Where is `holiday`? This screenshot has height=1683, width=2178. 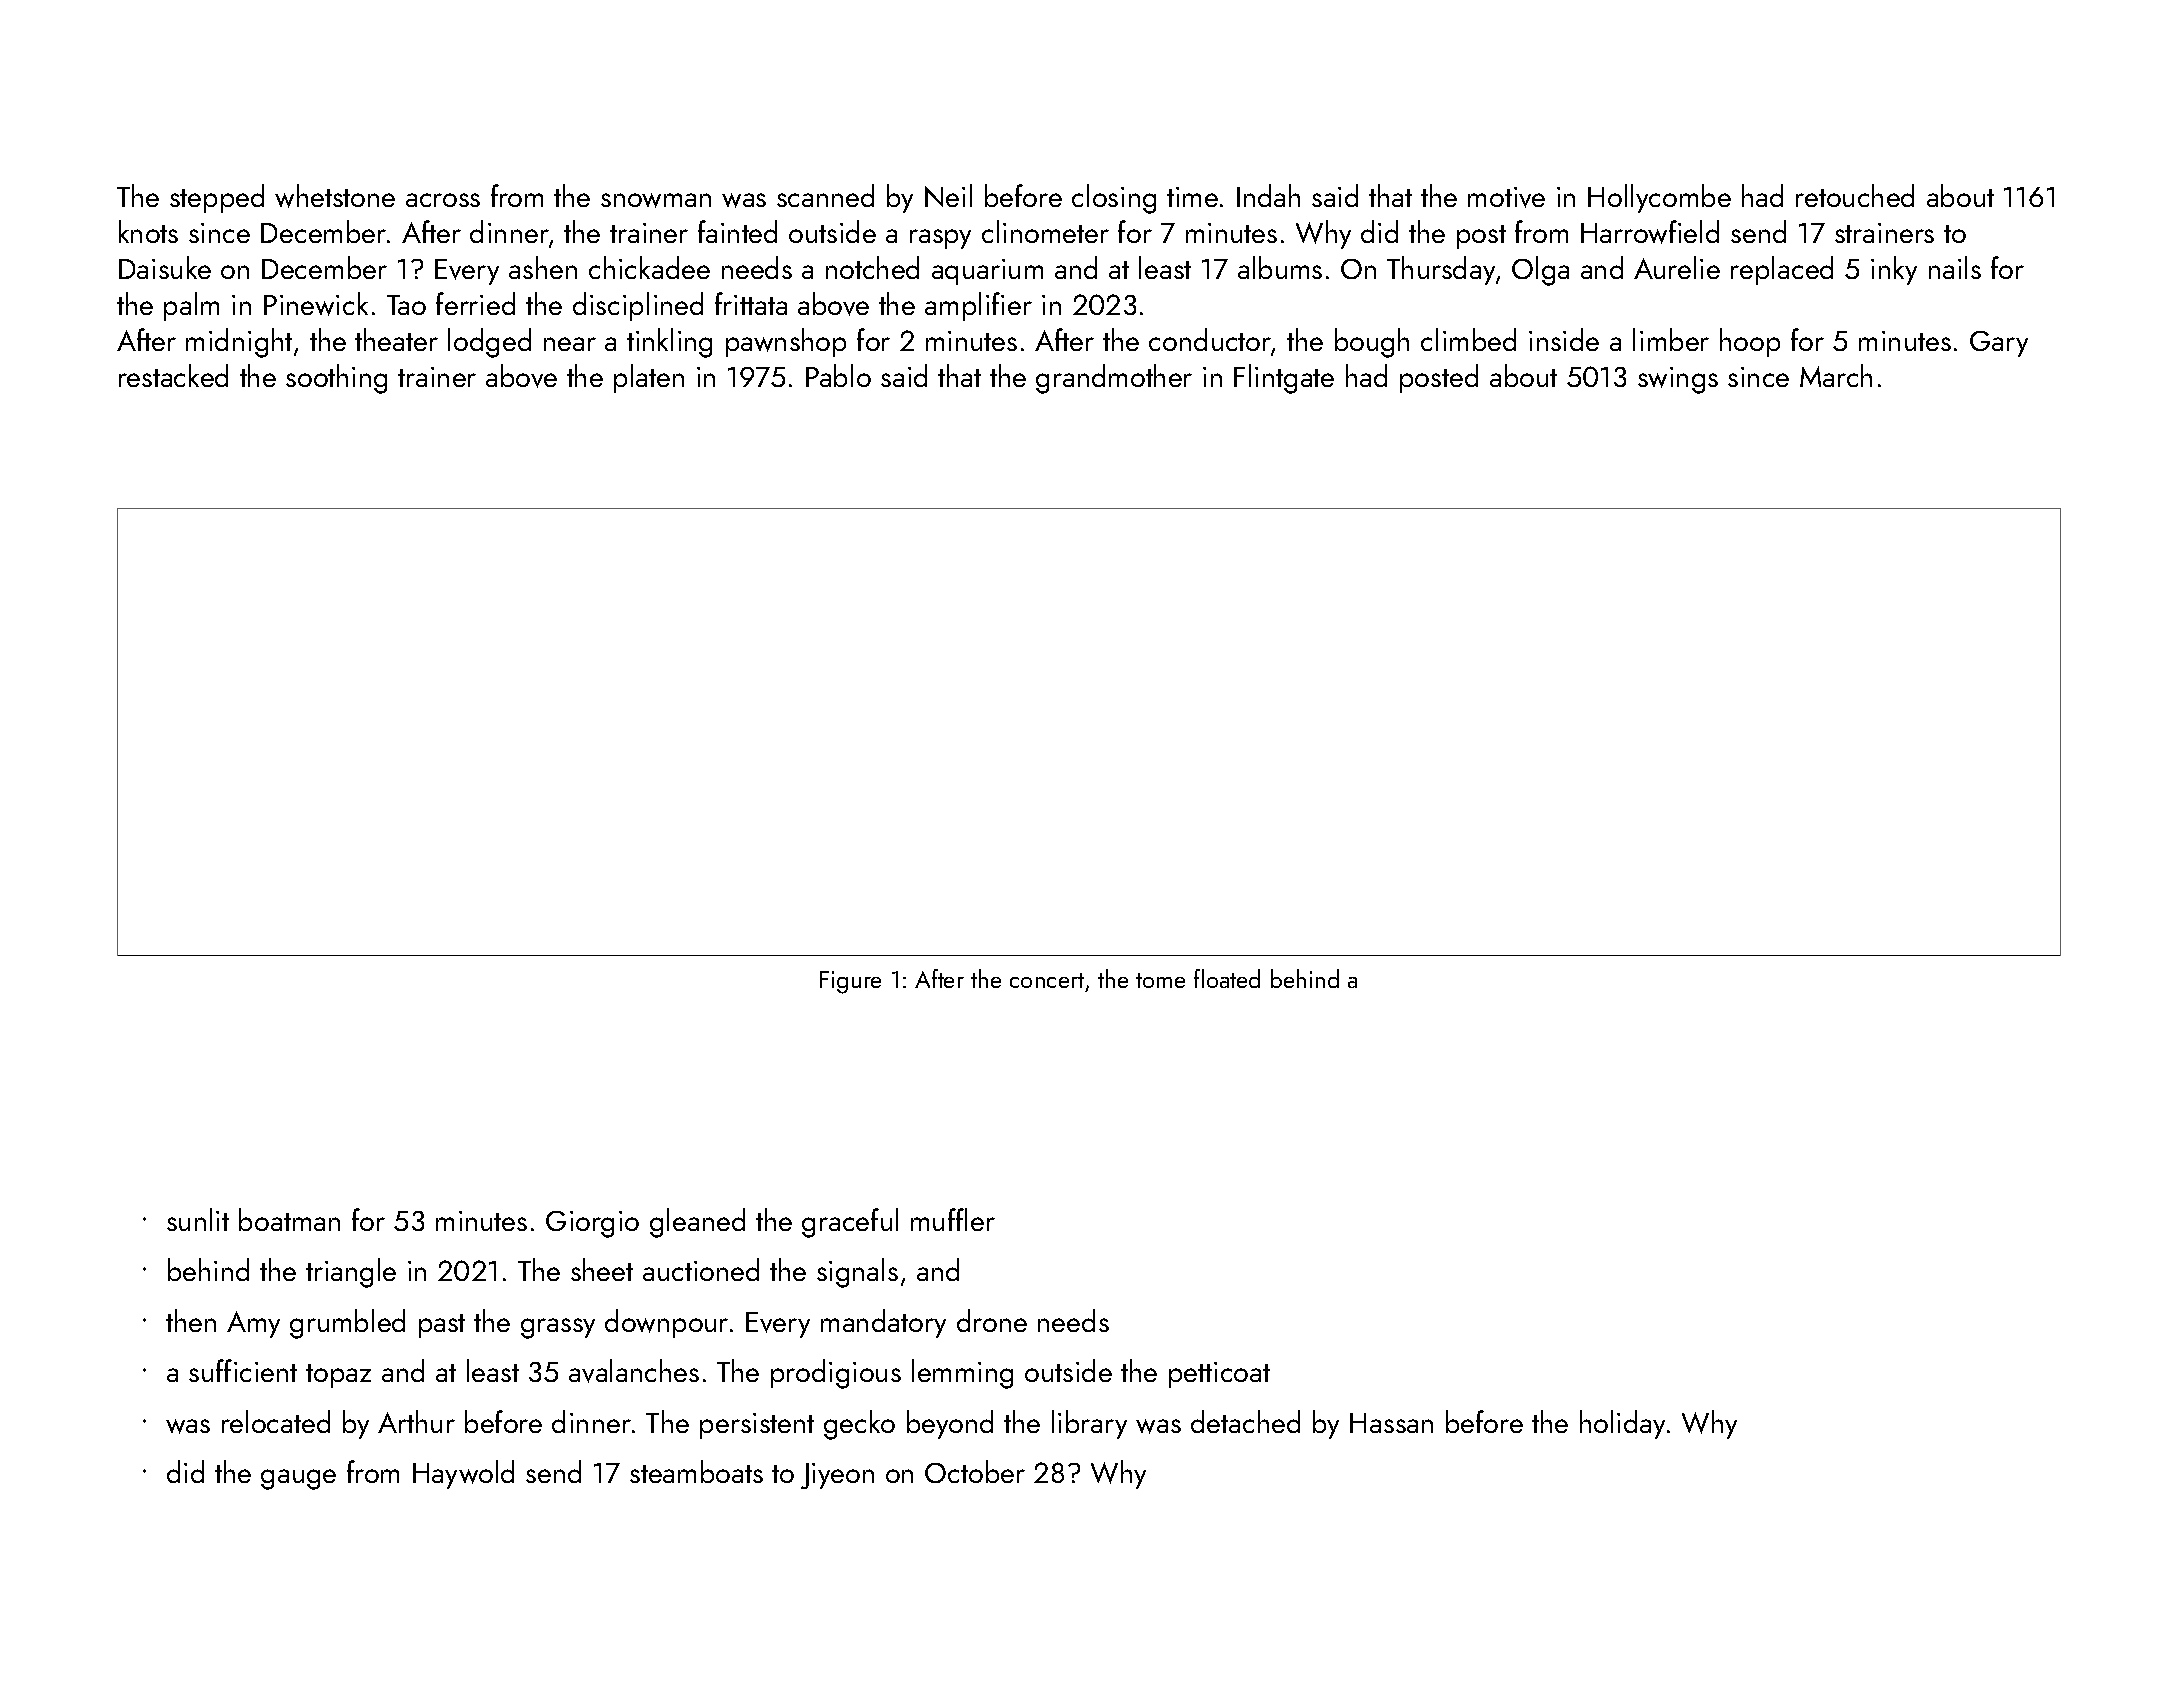 holiday is located at coordinates (1622, 1424).
